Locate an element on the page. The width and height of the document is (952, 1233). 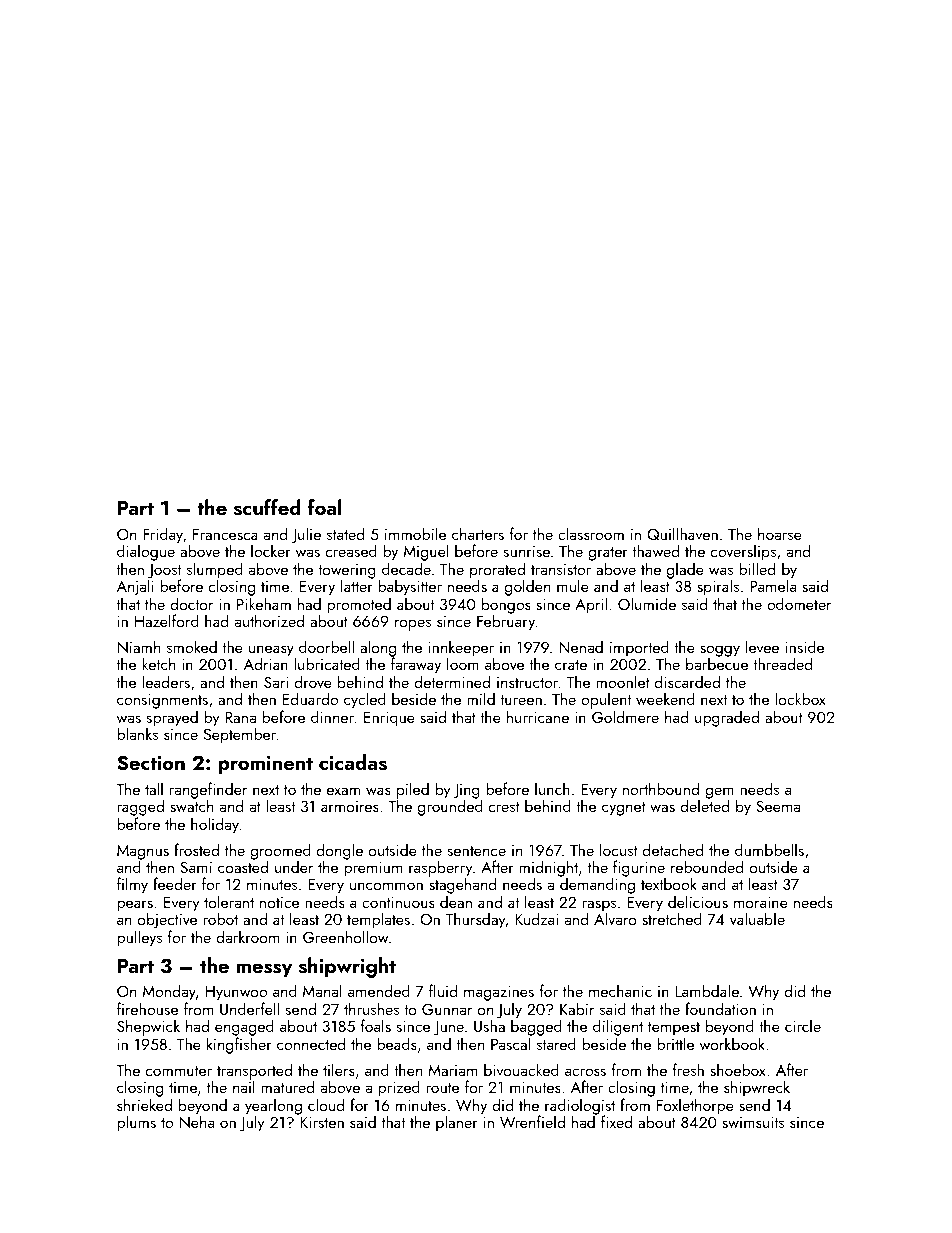
immobile is located at coordinates (415, 533).
